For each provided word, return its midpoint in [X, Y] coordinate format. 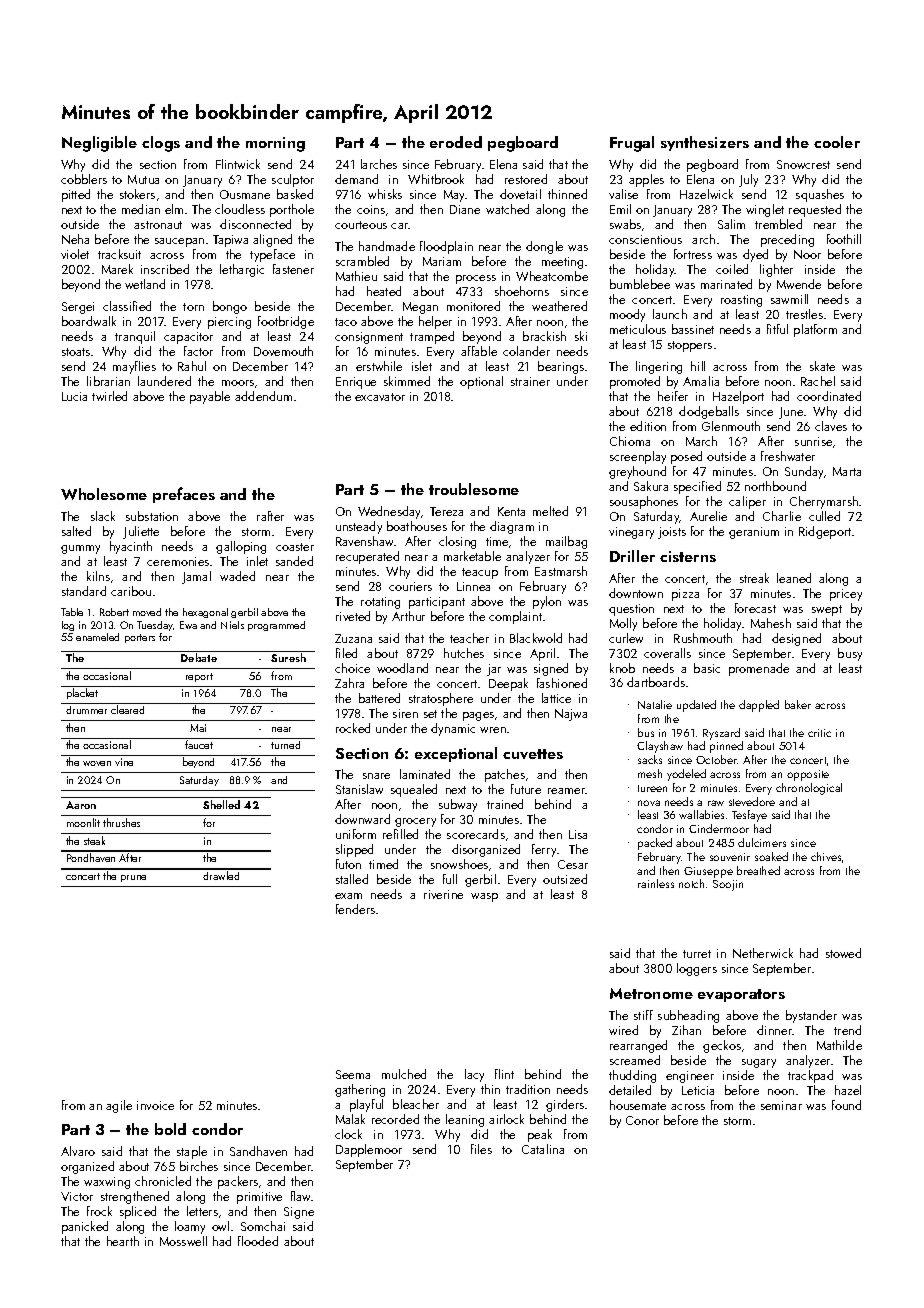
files [481, 1149]
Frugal [632, 144]
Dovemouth [283, 351]
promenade [759, 669]
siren [405, 713]
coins [371, 209]
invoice [155, 1105]
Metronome [651, 993]
